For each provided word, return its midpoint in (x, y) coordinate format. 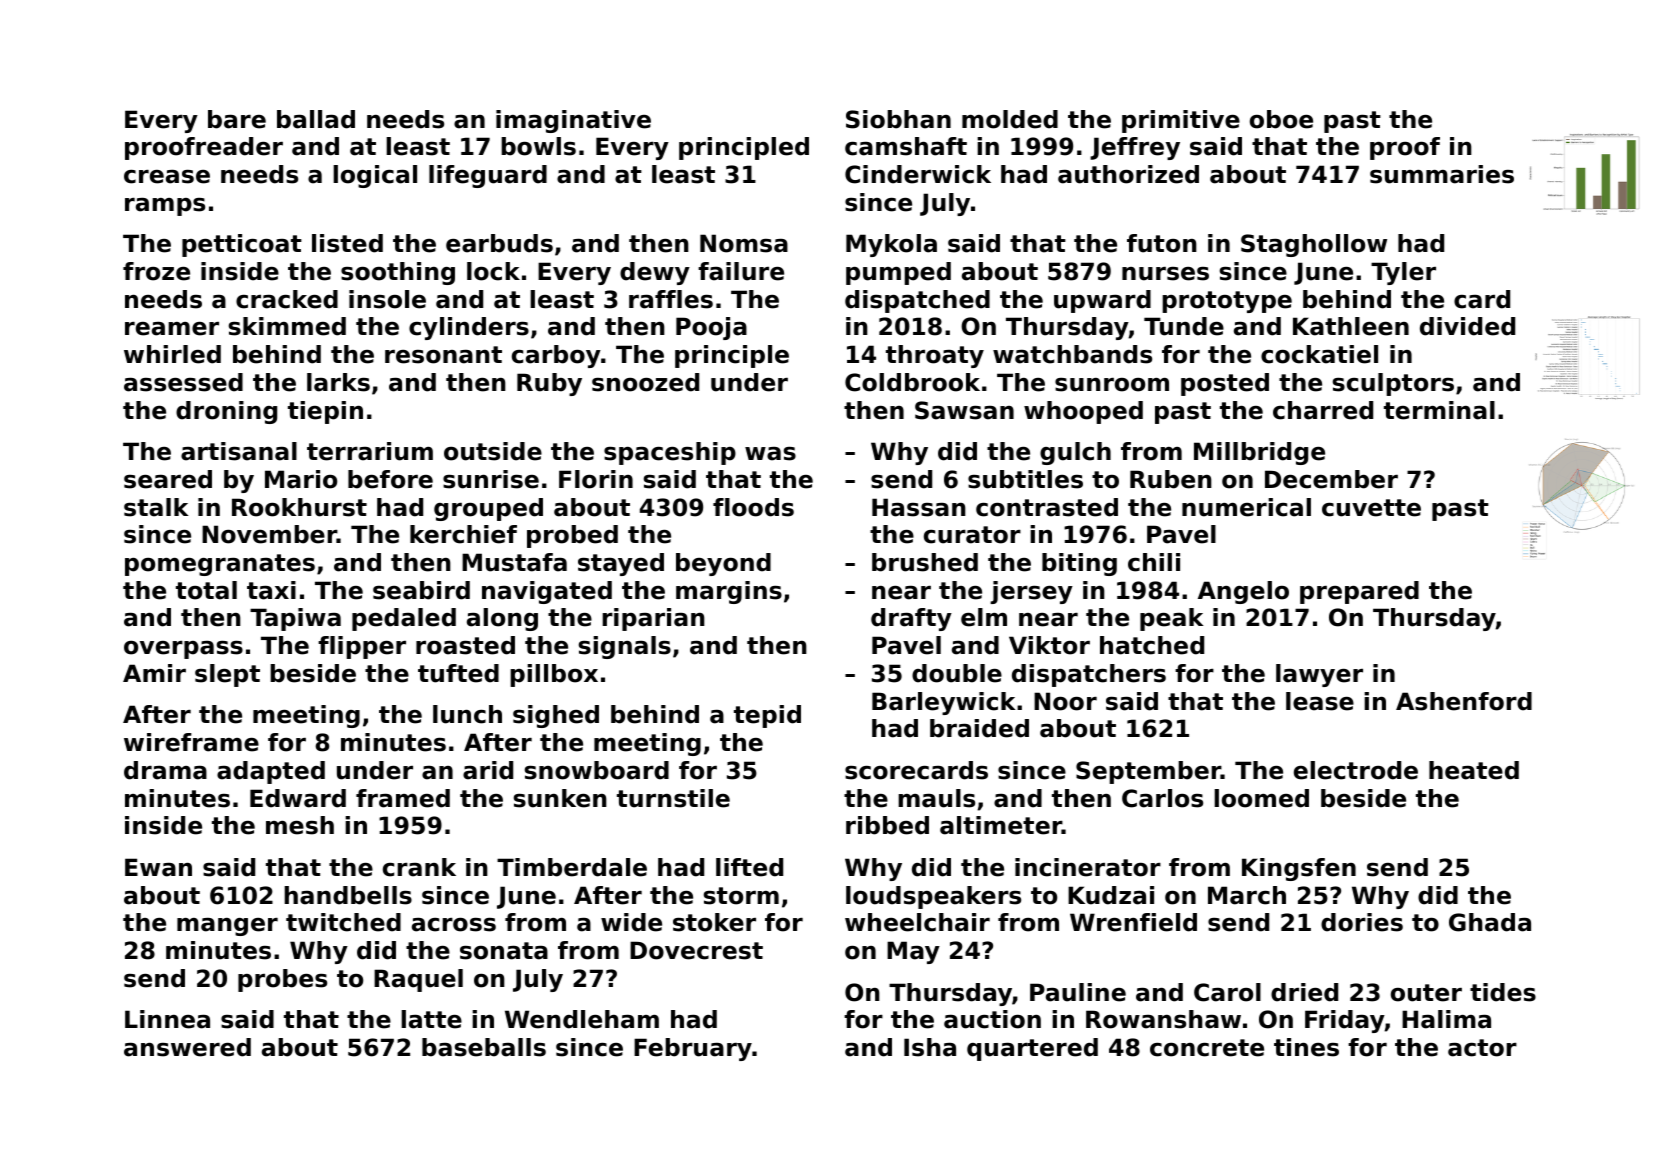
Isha (930, 1047)
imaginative (573, 121)
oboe (1281, 119)
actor (1482, 1048)
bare (237, 119)
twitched (343, 922)
